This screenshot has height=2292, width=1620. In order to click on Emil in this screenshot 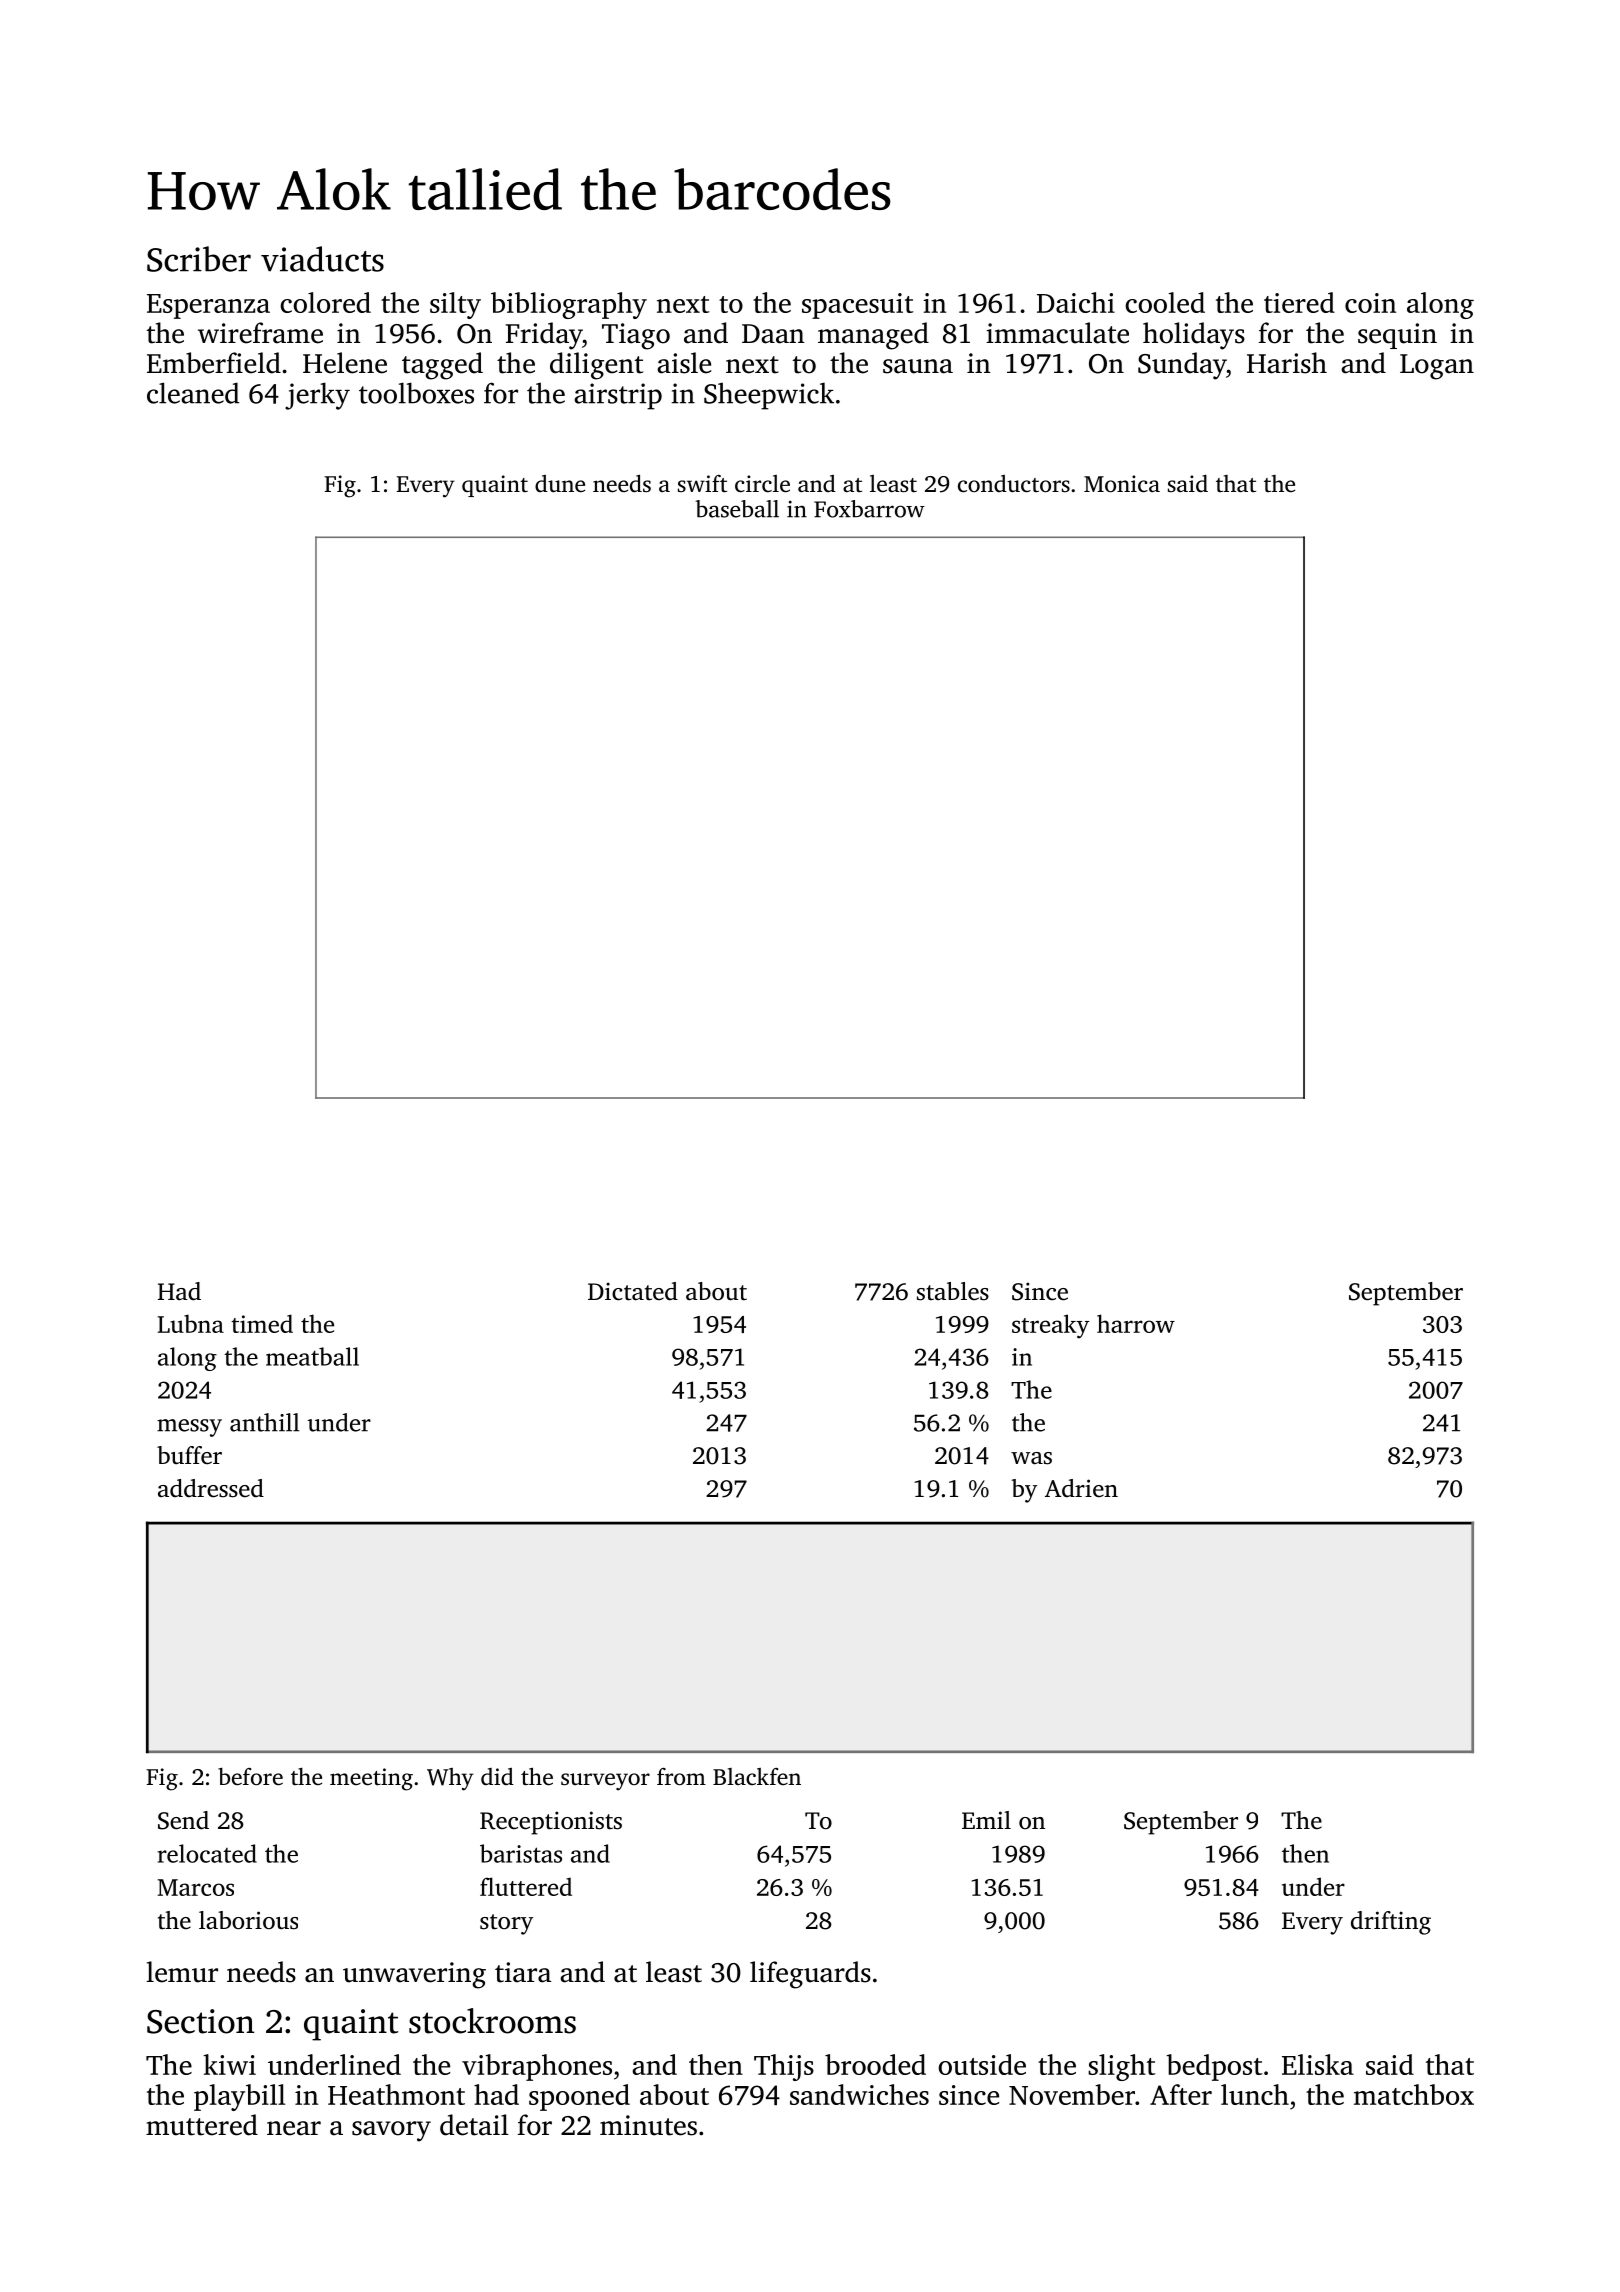, I will do `click(986, 1820)`.
